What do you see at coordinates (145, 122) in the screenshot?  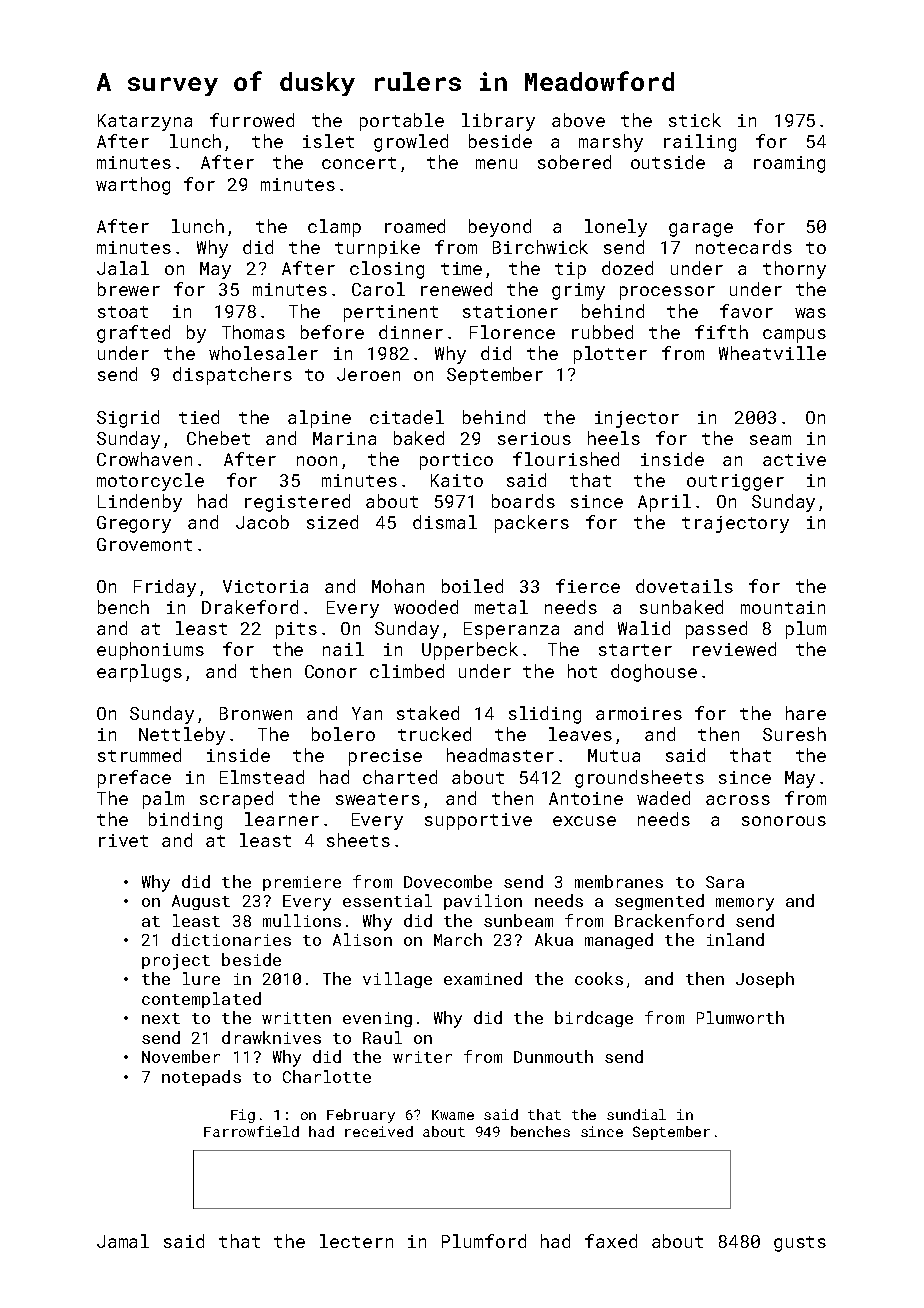 I see `Katarzyna` at bounding box center [145, 122].
